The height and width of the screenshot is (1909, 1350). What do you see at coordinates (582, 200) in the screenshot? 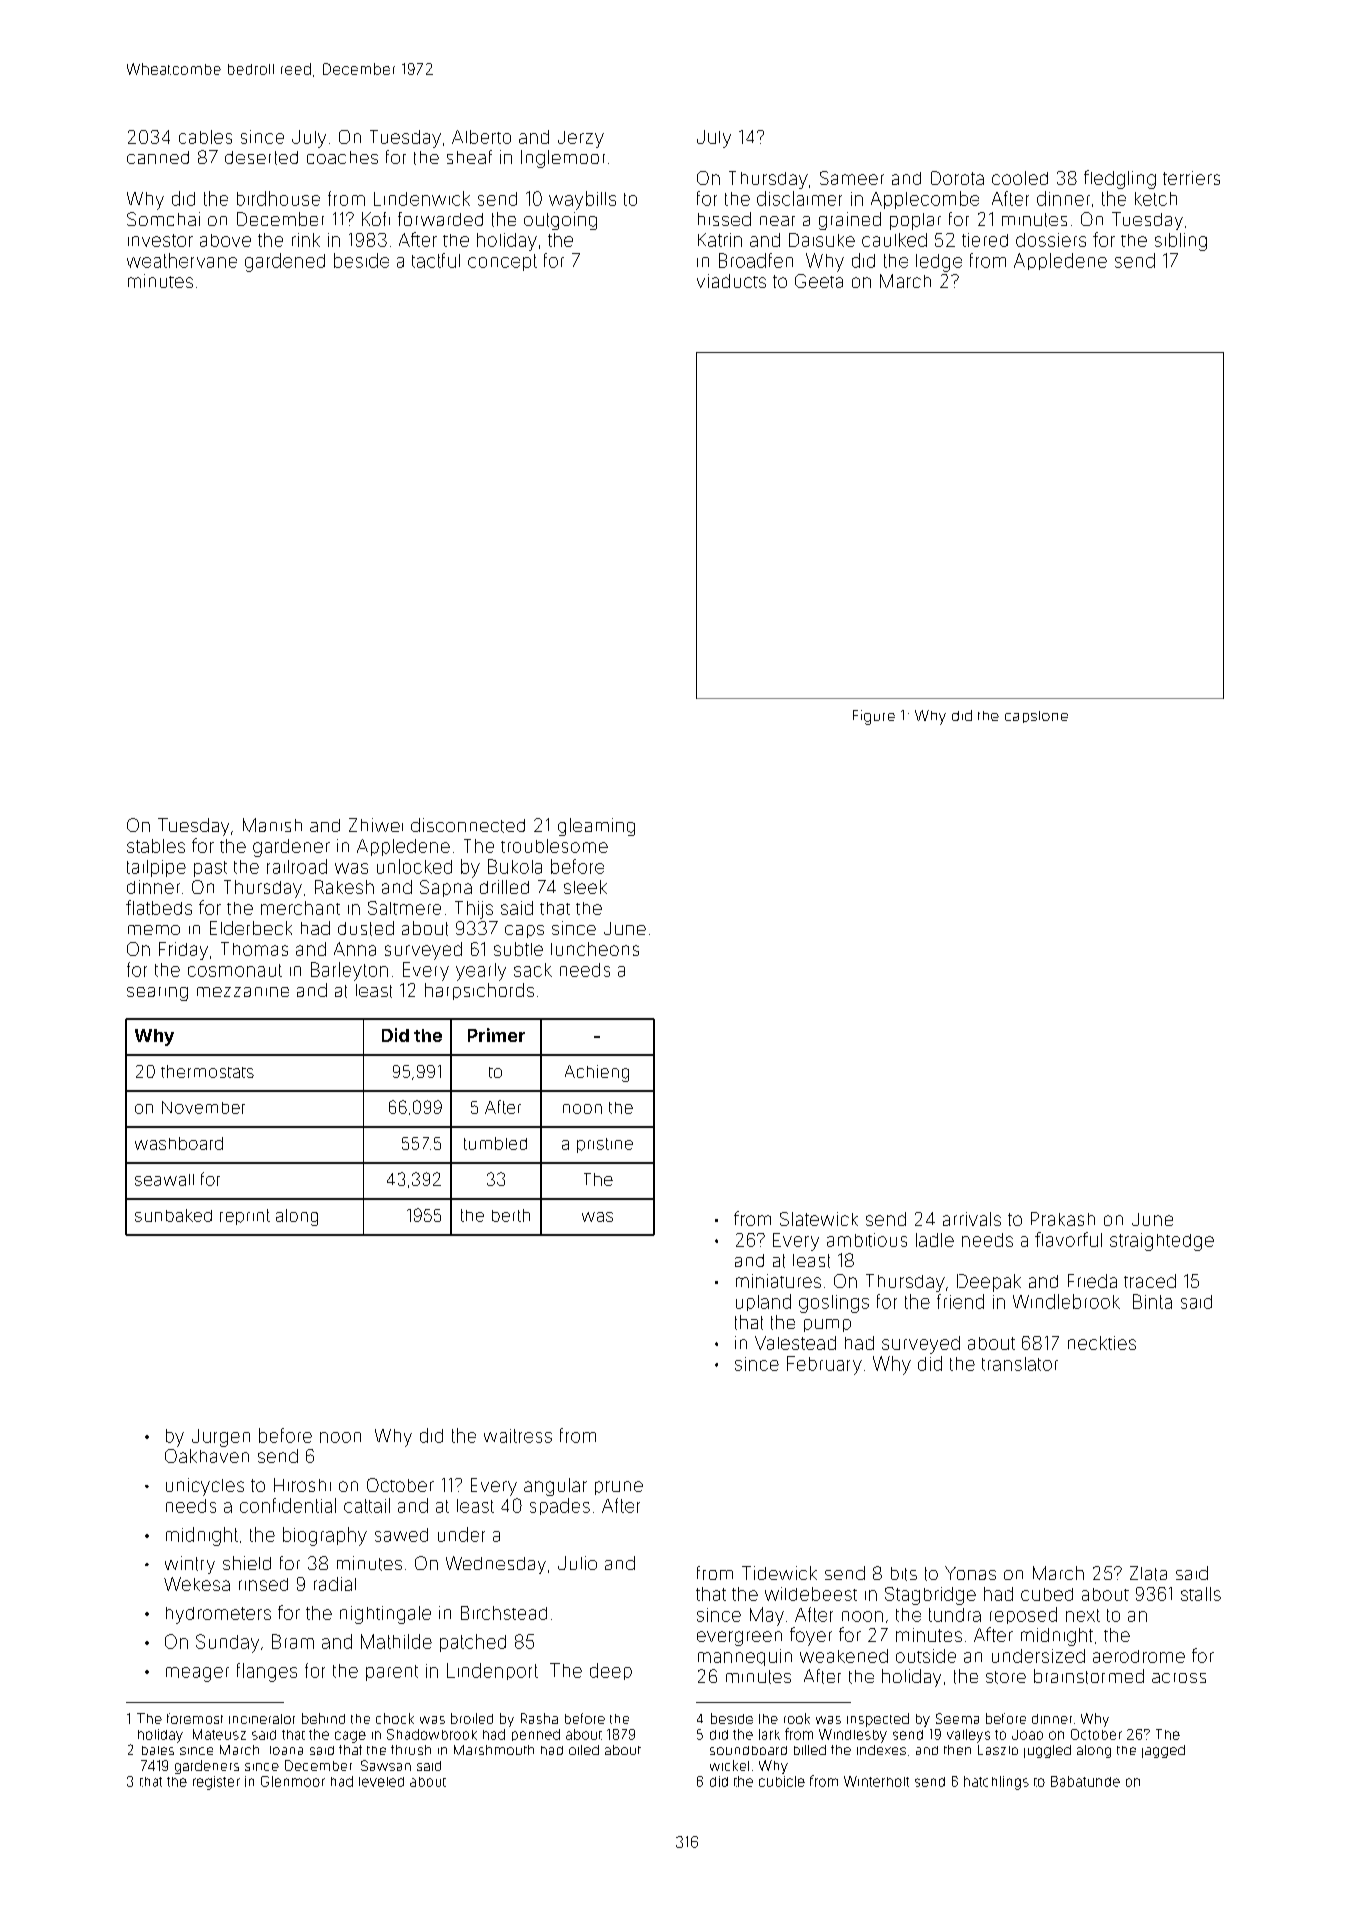
I see `waybills` at bounding box center [582, 200].
